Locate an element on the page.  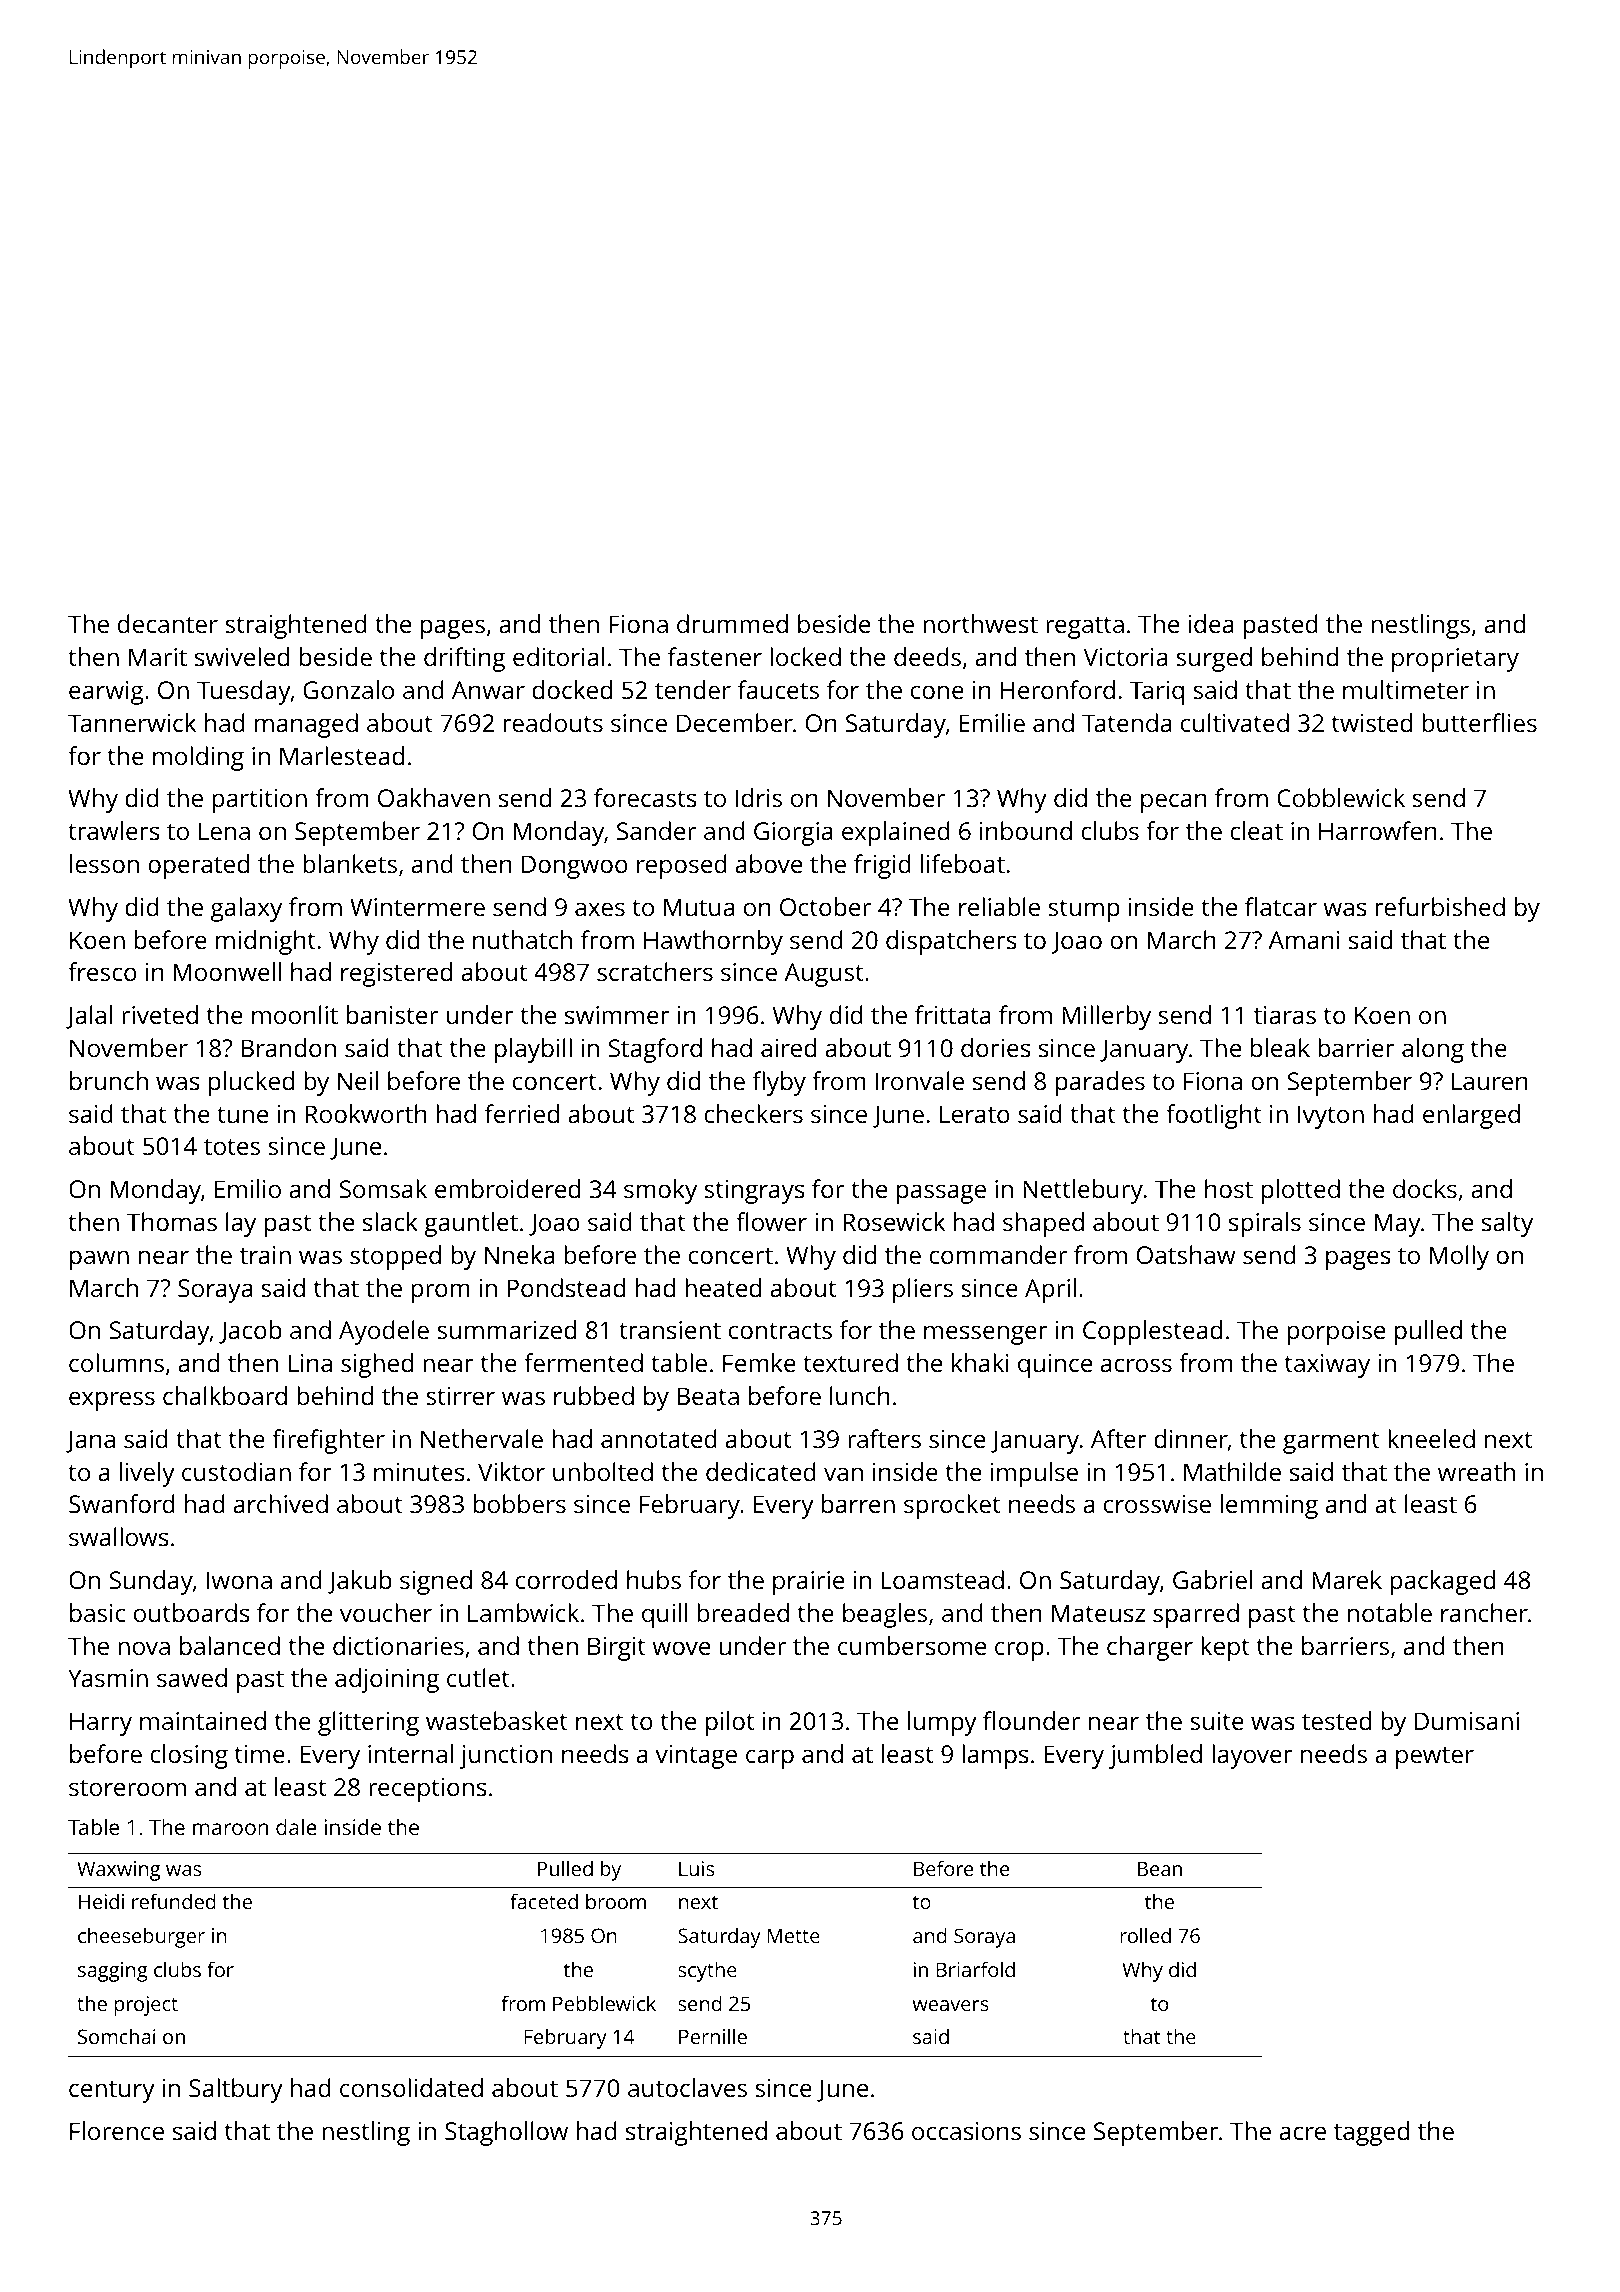
stingrays is located at coordinates (754, 1192).
